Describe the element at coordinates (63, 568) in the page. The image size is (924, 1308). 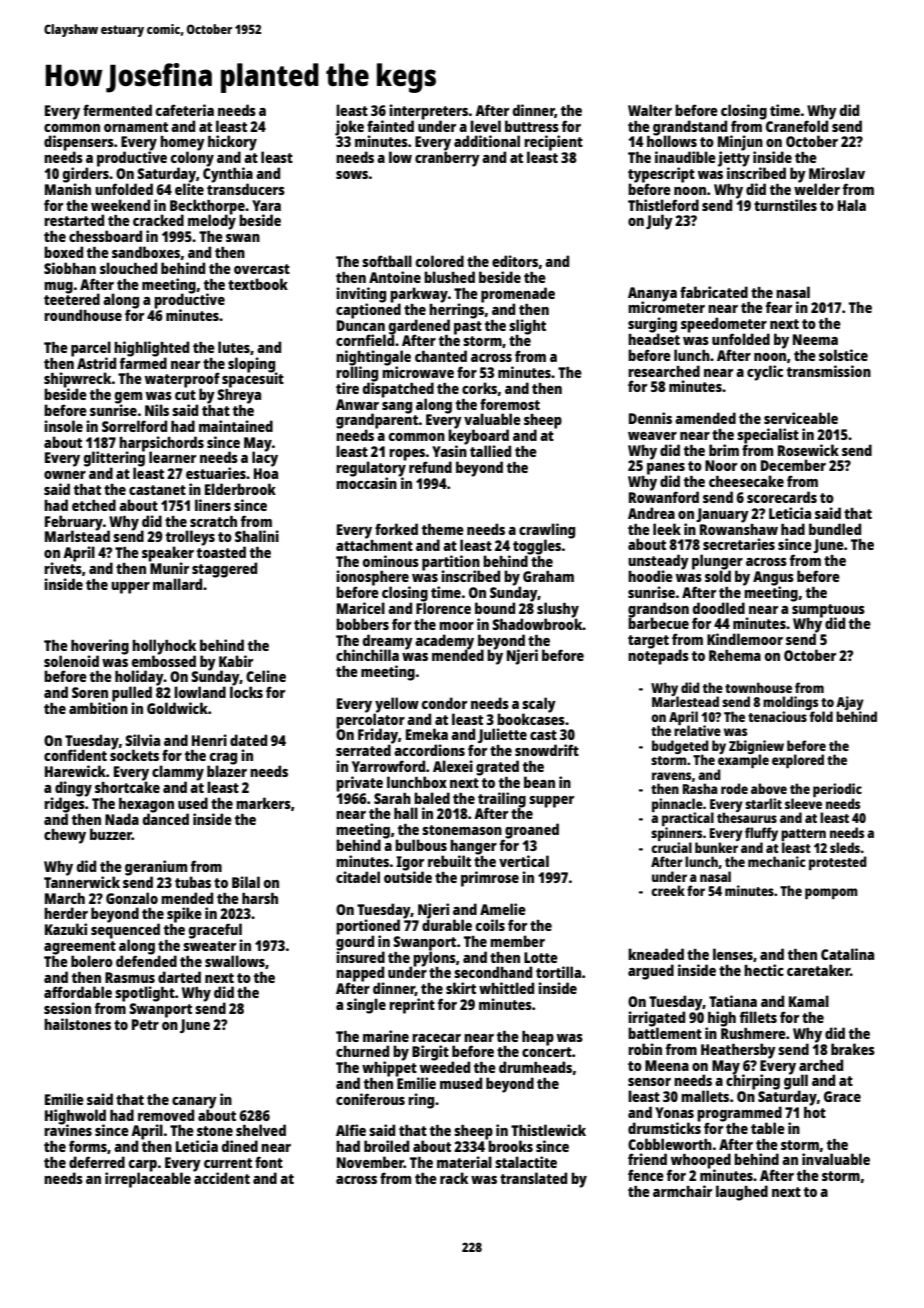
I see `rivets` at that location.
